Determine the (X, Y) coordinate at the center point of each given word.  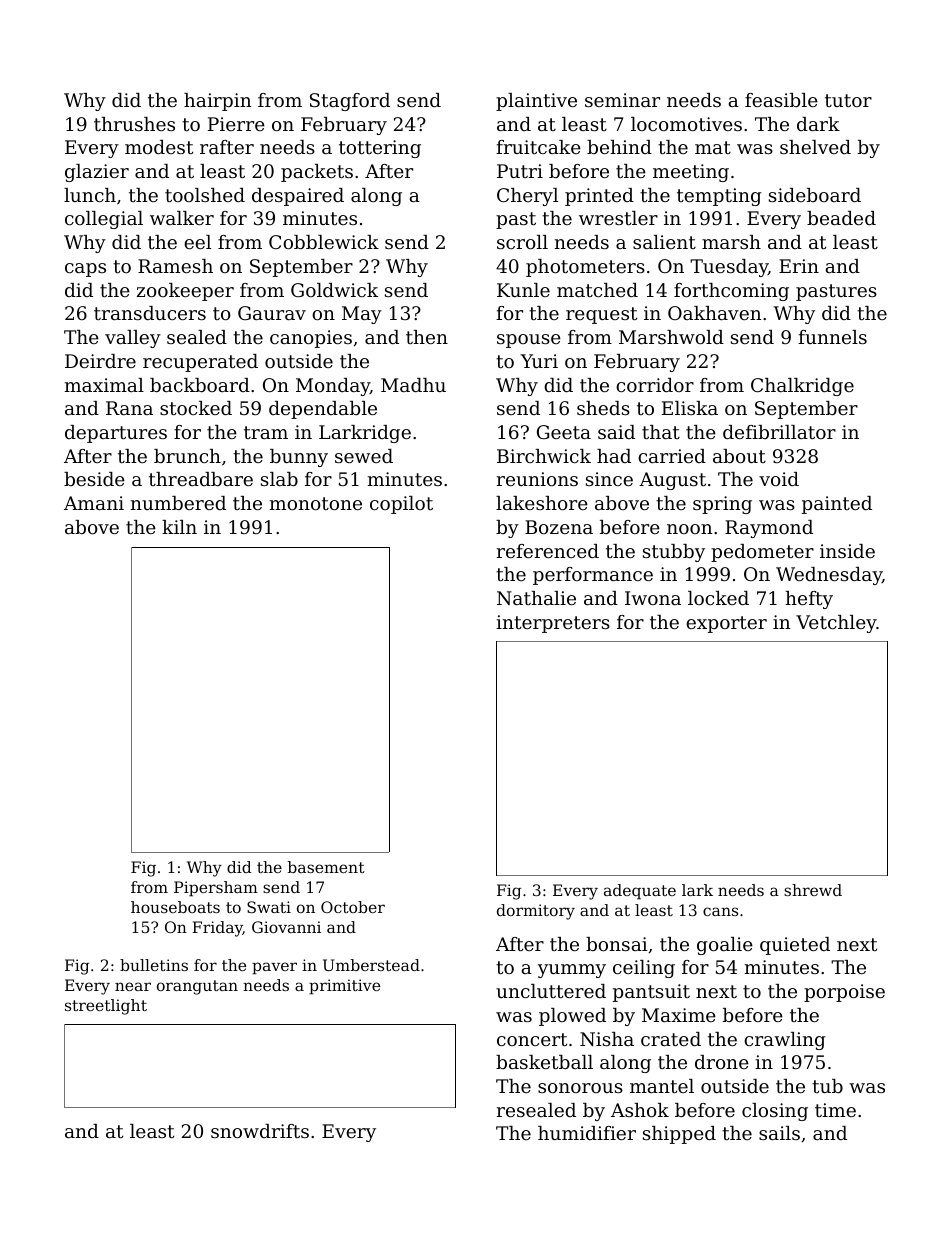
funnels (832, 337)
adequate (640, 892)
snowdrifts (260, 1131)
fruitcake (538, 147)
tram (266, 432)
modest (159, 147)
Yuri (539, 361)
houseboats (175, 907)
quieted (795, 946)
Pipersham (216, 889)
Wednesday (829, 576)
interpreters (553, 624)
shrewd (813, 890)
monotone (316, 503)
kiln (179, 527)
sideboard (815, 195)
